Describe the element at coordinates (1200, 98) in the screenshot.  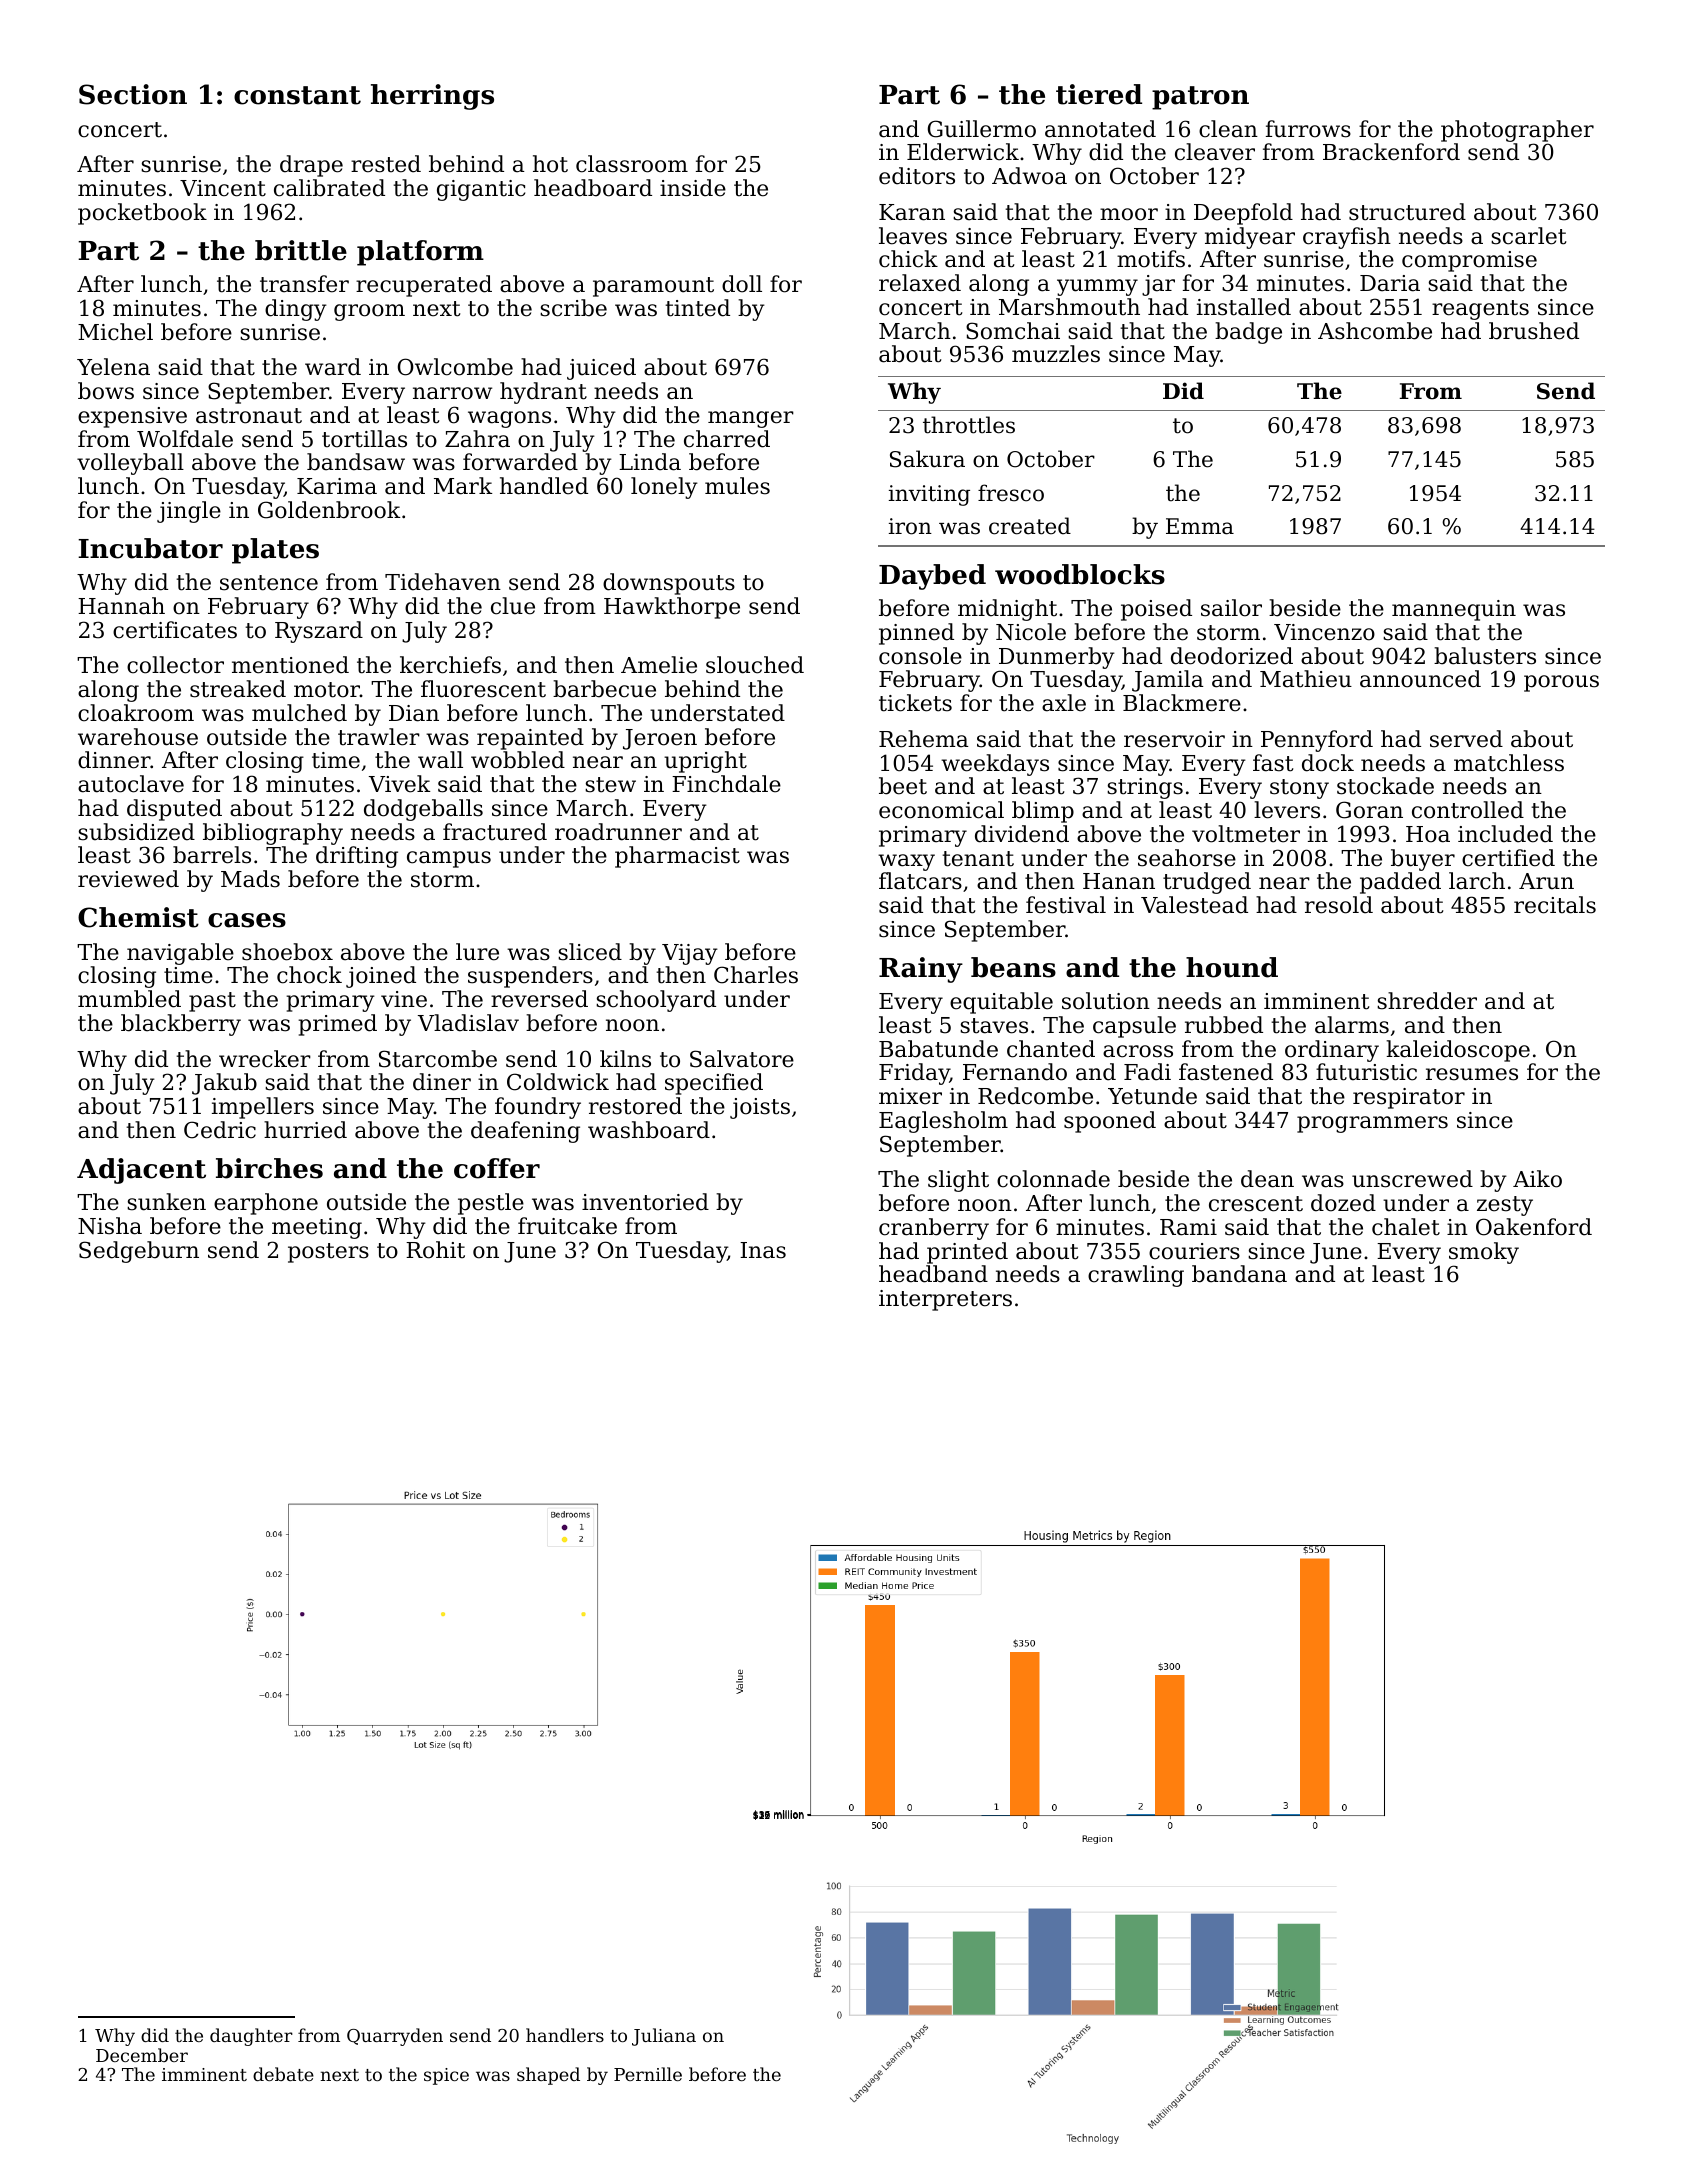
I see `patron` at that location.
